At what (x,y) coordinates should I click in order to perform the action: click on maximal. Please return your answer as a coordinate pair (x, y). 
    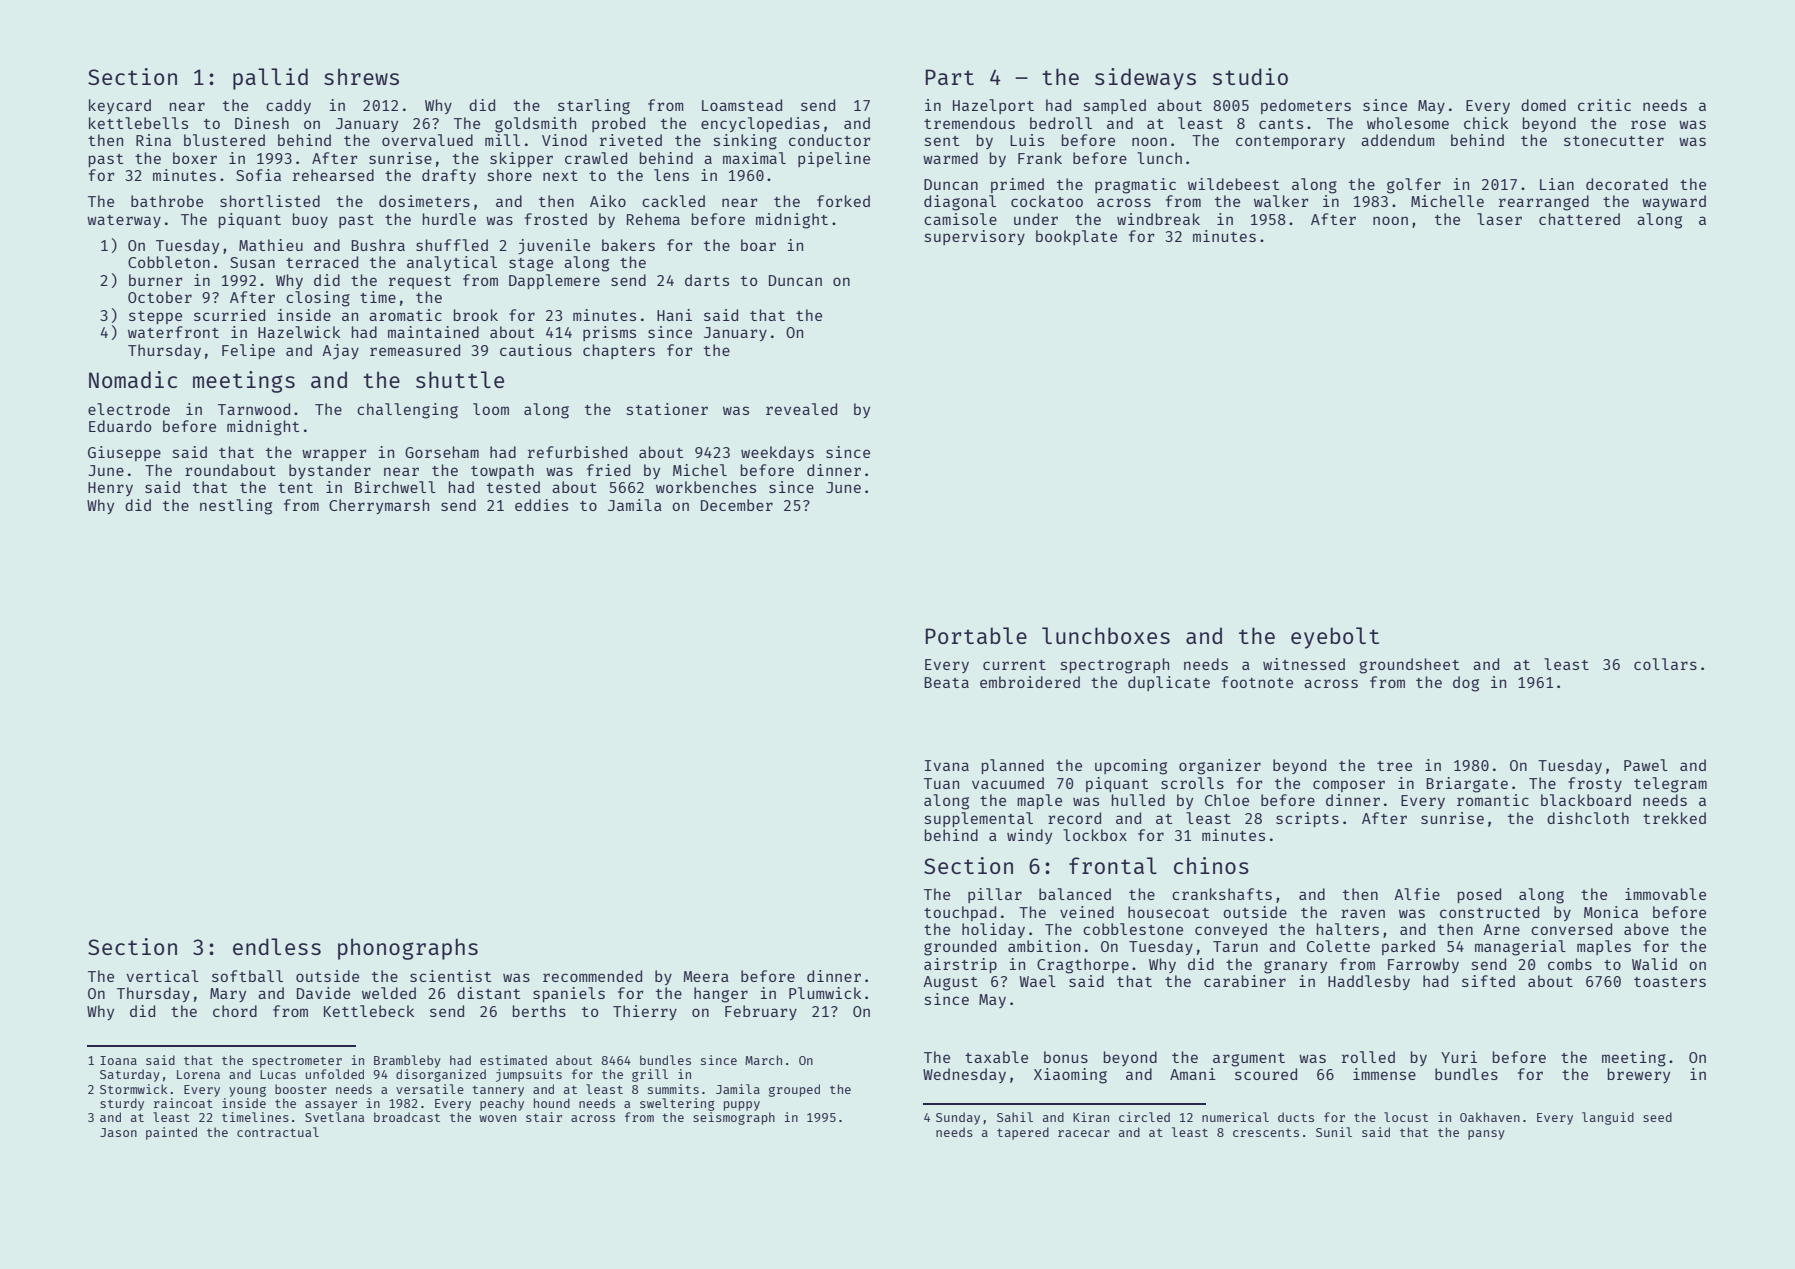
    Looking at the image, I should click on (754, 158).
